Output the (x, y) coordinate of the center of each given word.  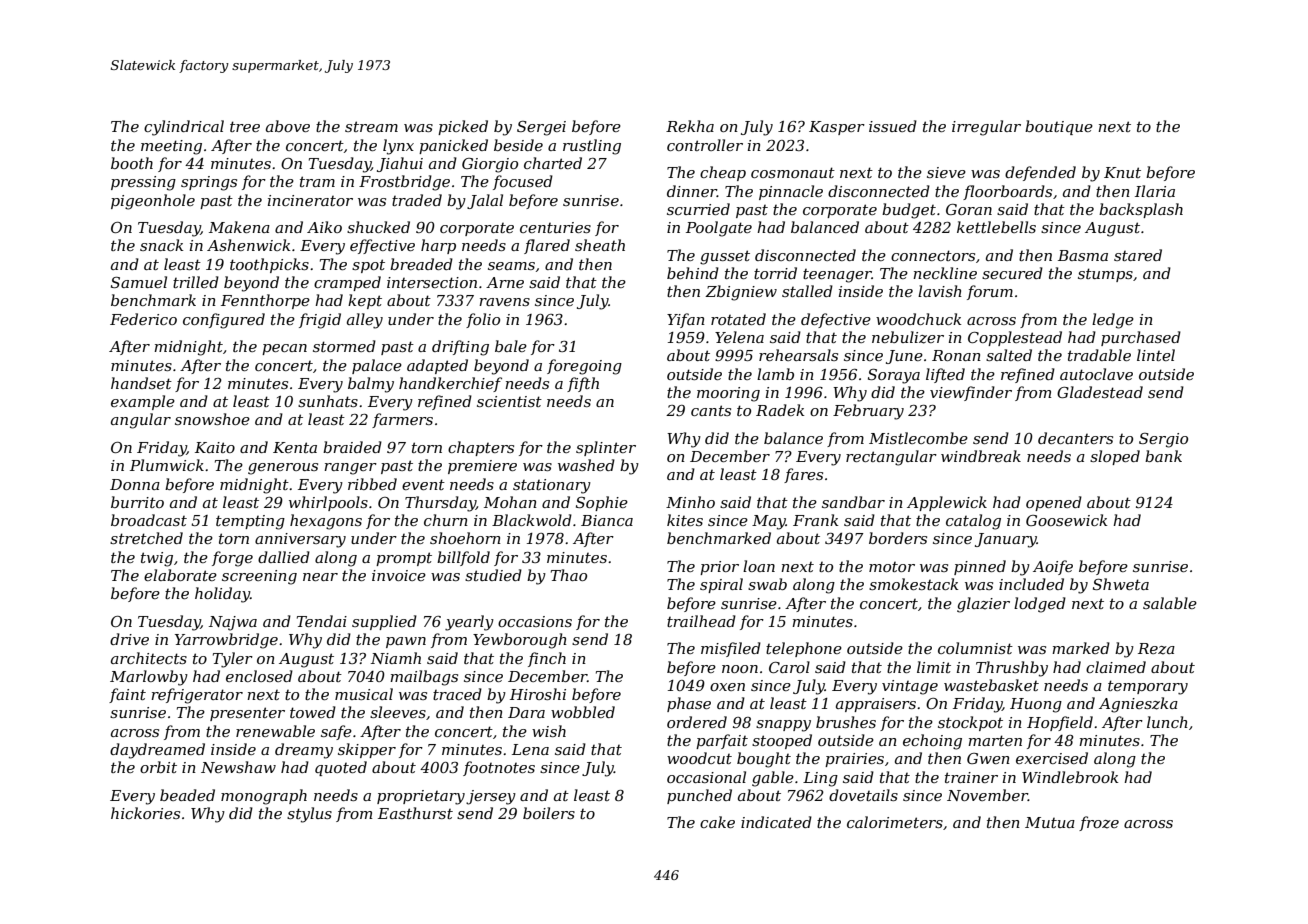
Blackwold (532, 520)
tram (317, 181)
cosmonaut (793, 172)
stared (1138, 255)
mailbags (424, 678)
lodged (1040, 605)
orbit (158, 767)
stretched (146, 538)
